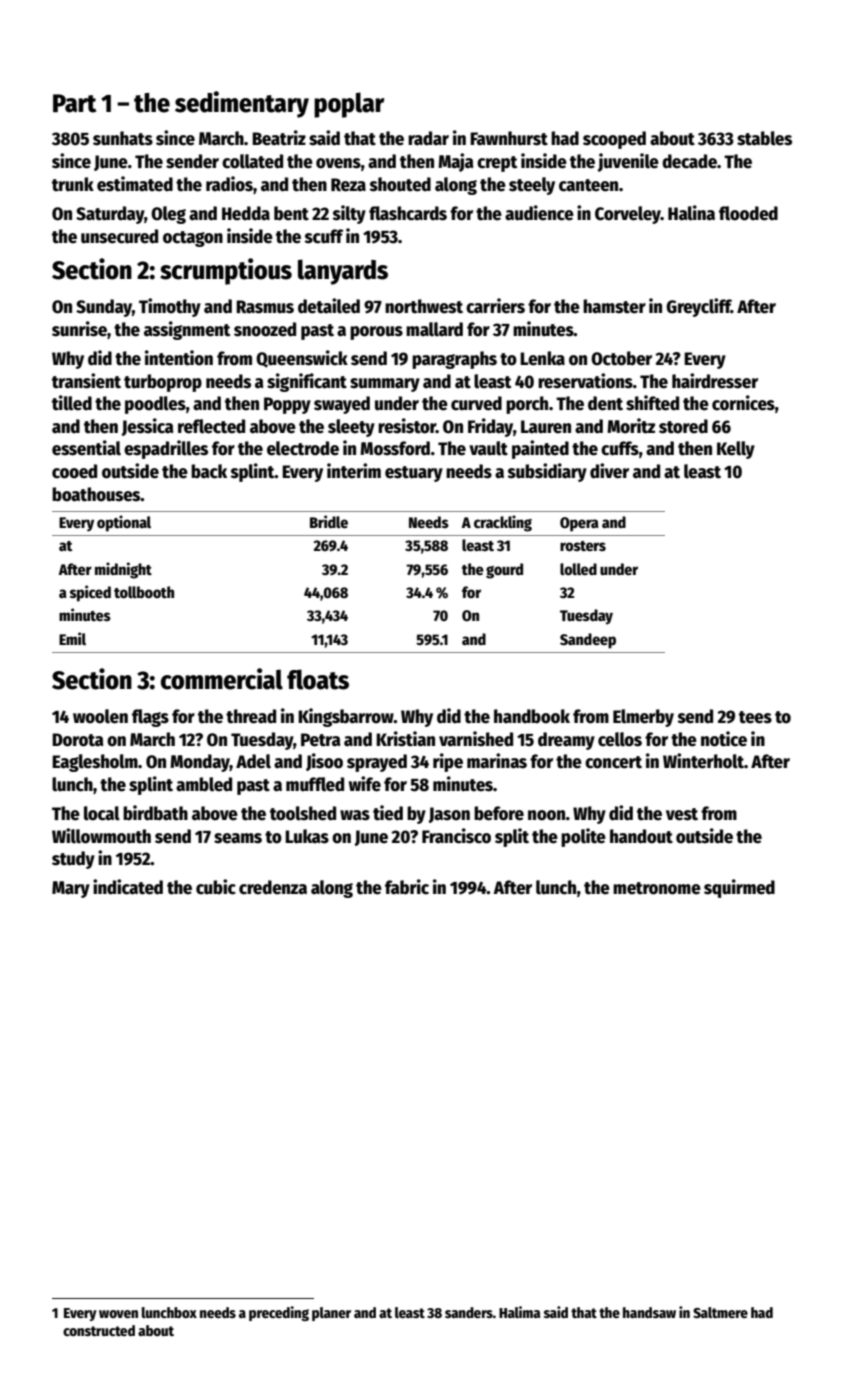  Describe the element at coordinates (739, 888) in the document. I see `squirmed` at that location.
